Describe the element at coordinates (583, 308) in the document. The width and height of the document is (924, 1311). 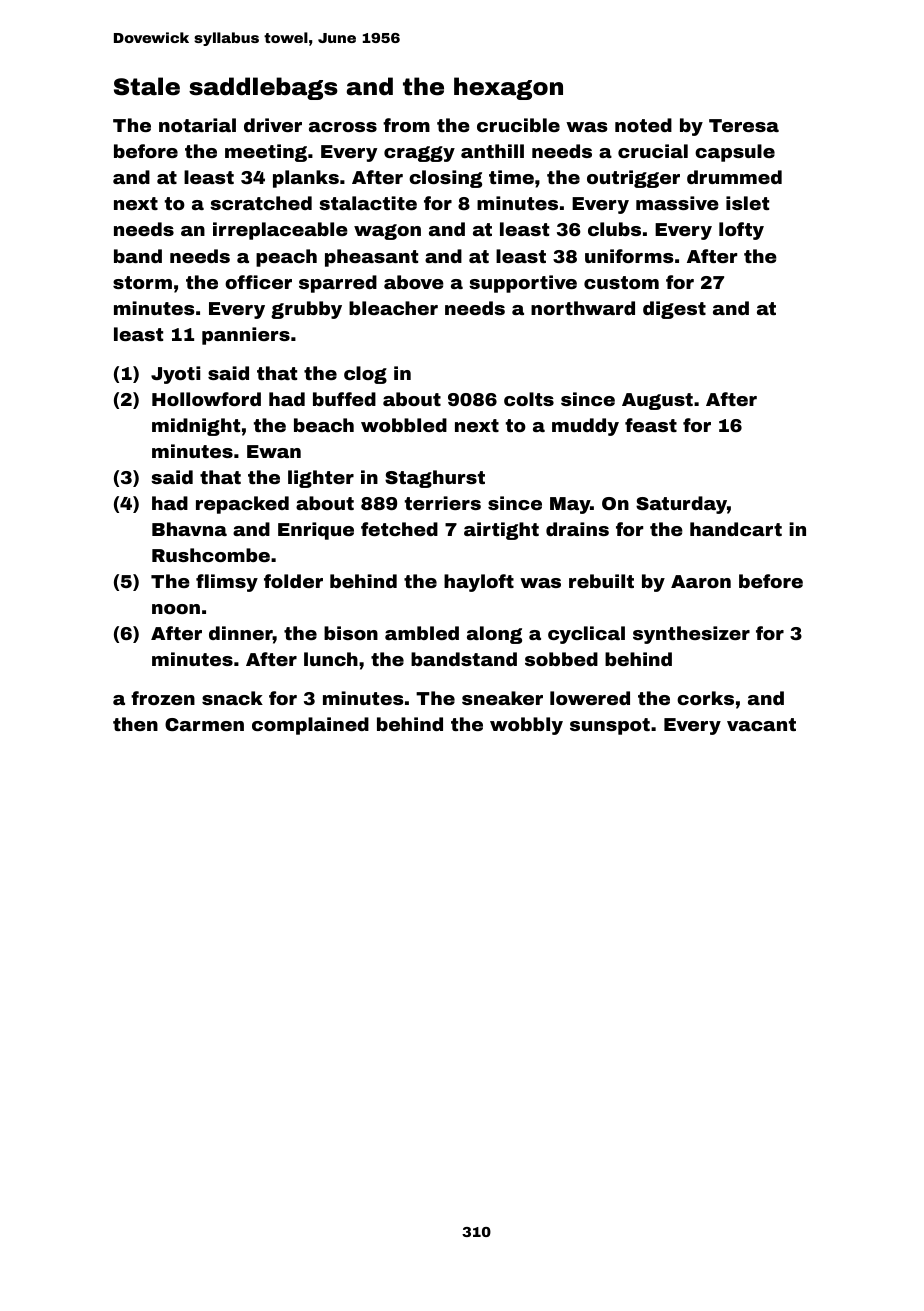
I see `northward` at that location.
